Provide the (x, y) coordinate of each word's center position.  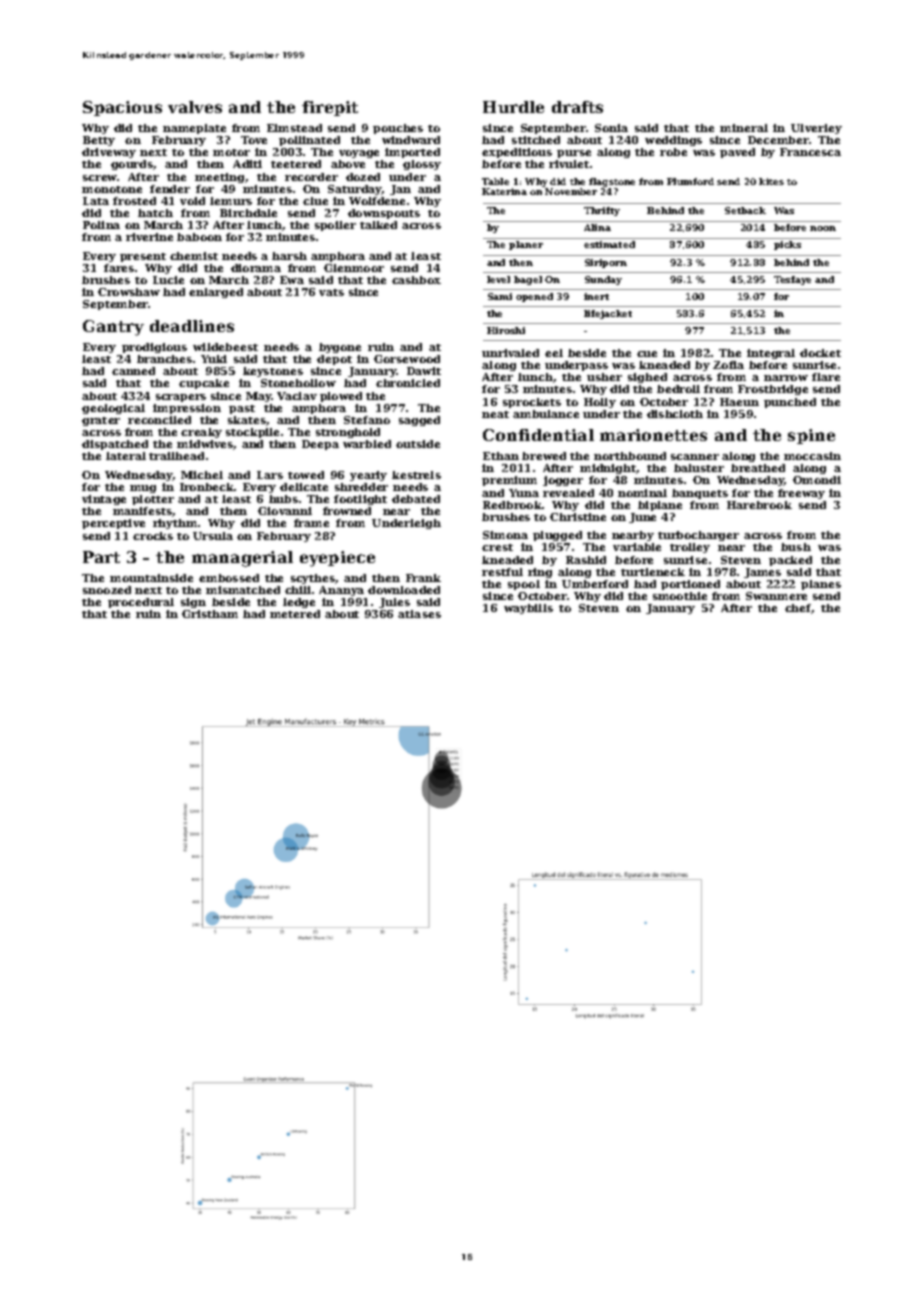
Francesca (810, 152)
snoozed (107, 590)
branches (164, 359)
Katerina (504, 191)
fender (170, 189)
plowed (341, 397)
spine (811, 436)
